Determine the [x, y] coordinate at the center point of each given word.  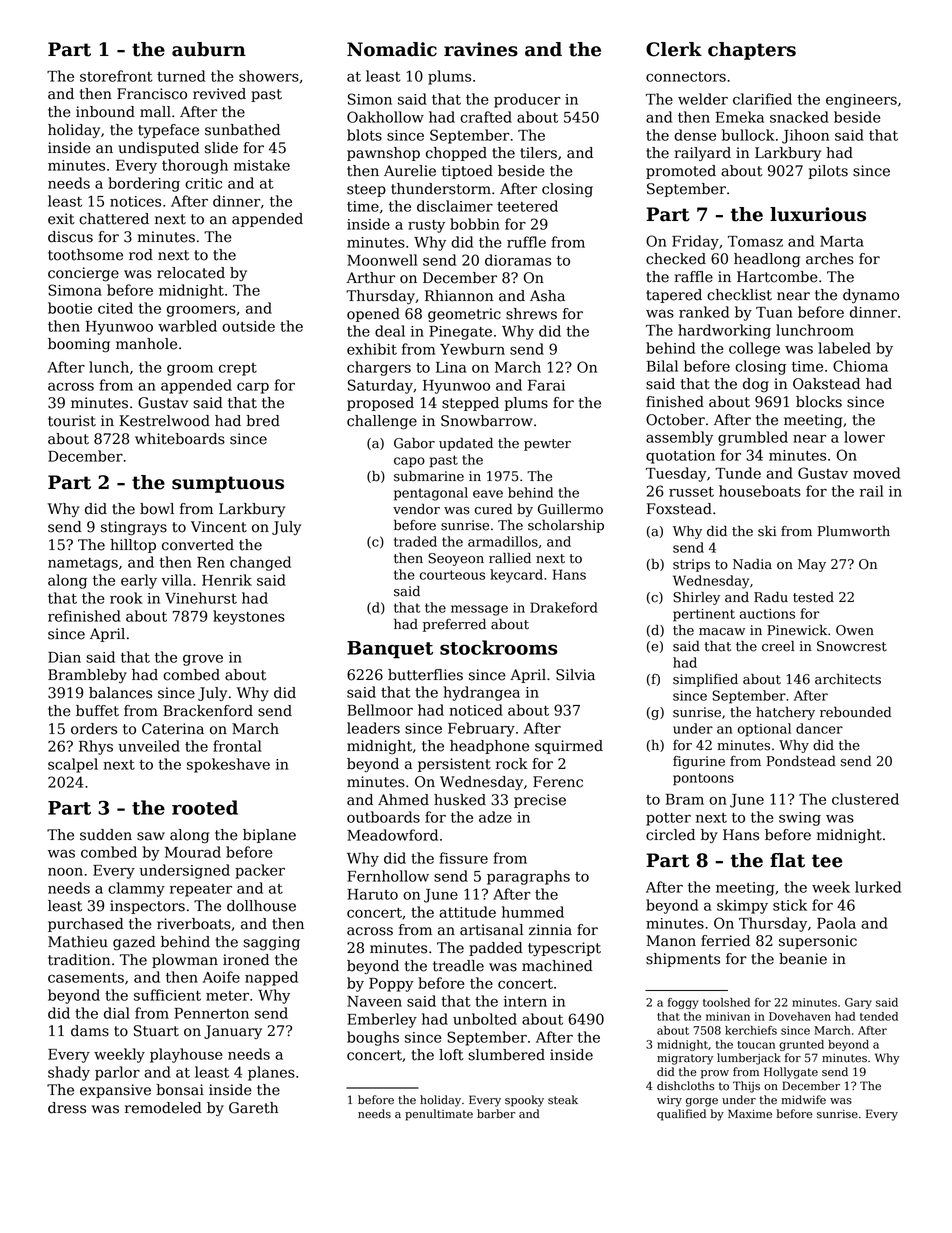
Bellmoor [380, 710]
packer [260, 871]
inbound [105, 112]
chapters [752, 51]
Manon [671, 941]
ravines [481, 49]
